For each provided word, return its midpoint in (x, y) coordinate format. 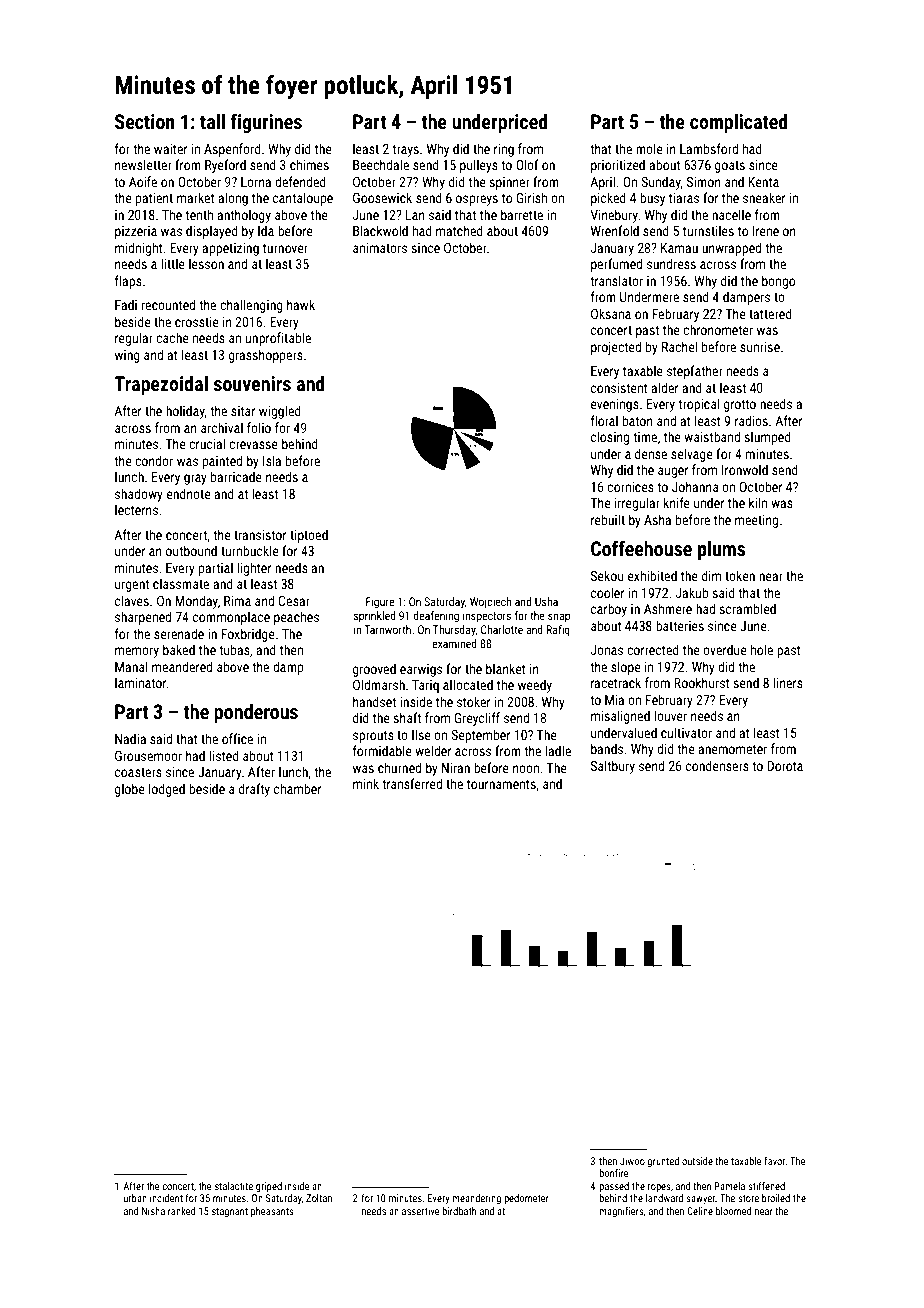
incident (166, 1198)
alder (664, 387)
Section (145, 121)
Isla (272, 460)
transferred (412, 783)
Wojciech (491, 603)
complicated (739, 123)
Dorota (785, 766)
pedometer (526, 1199)
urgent (132, 586)
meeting (756, 521)
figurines (266, 123)
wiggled (280, 412)
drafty (254, 790)
